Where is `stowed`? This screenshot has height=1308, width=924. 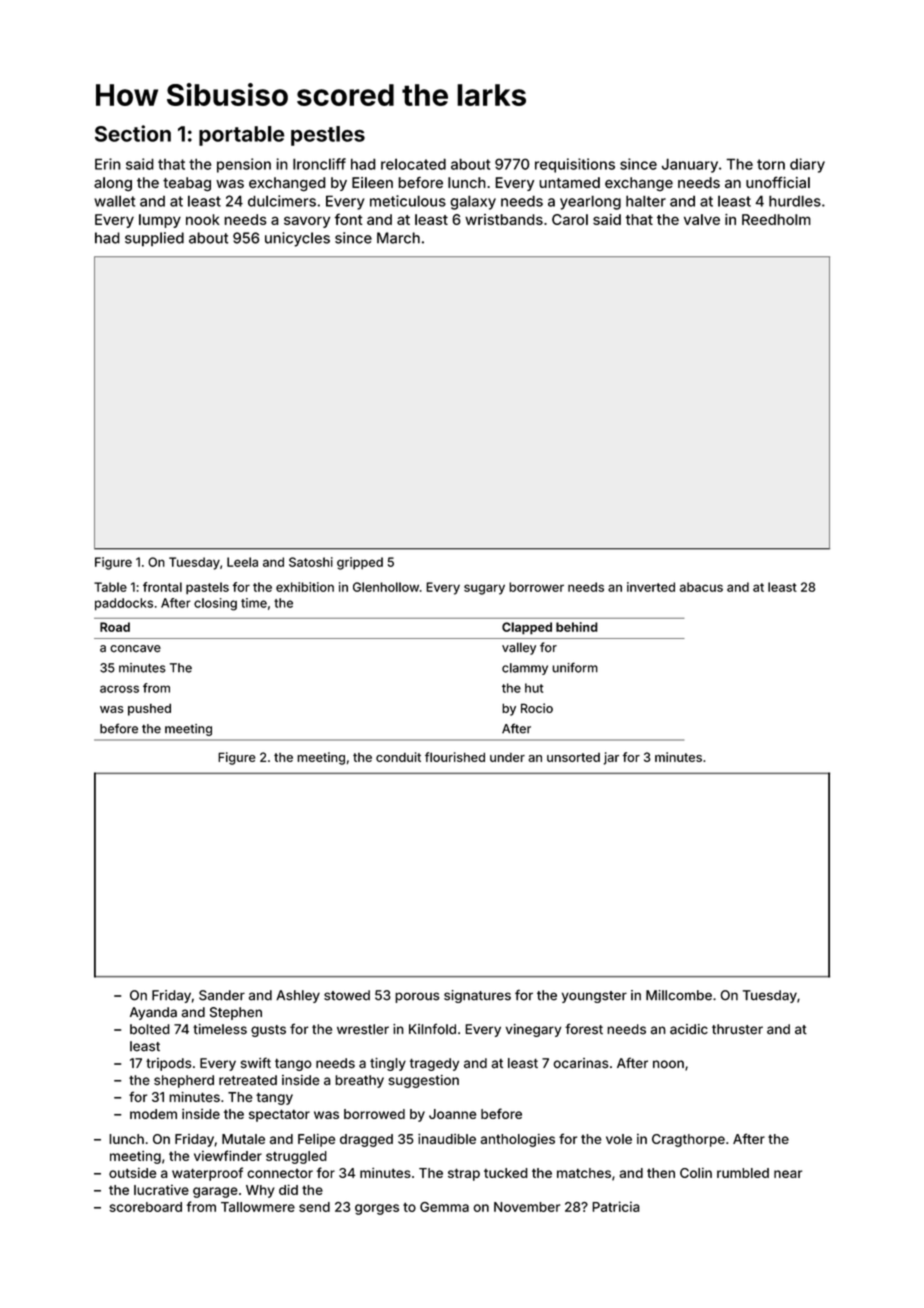 stowed is located at coordinates (347, 995).
